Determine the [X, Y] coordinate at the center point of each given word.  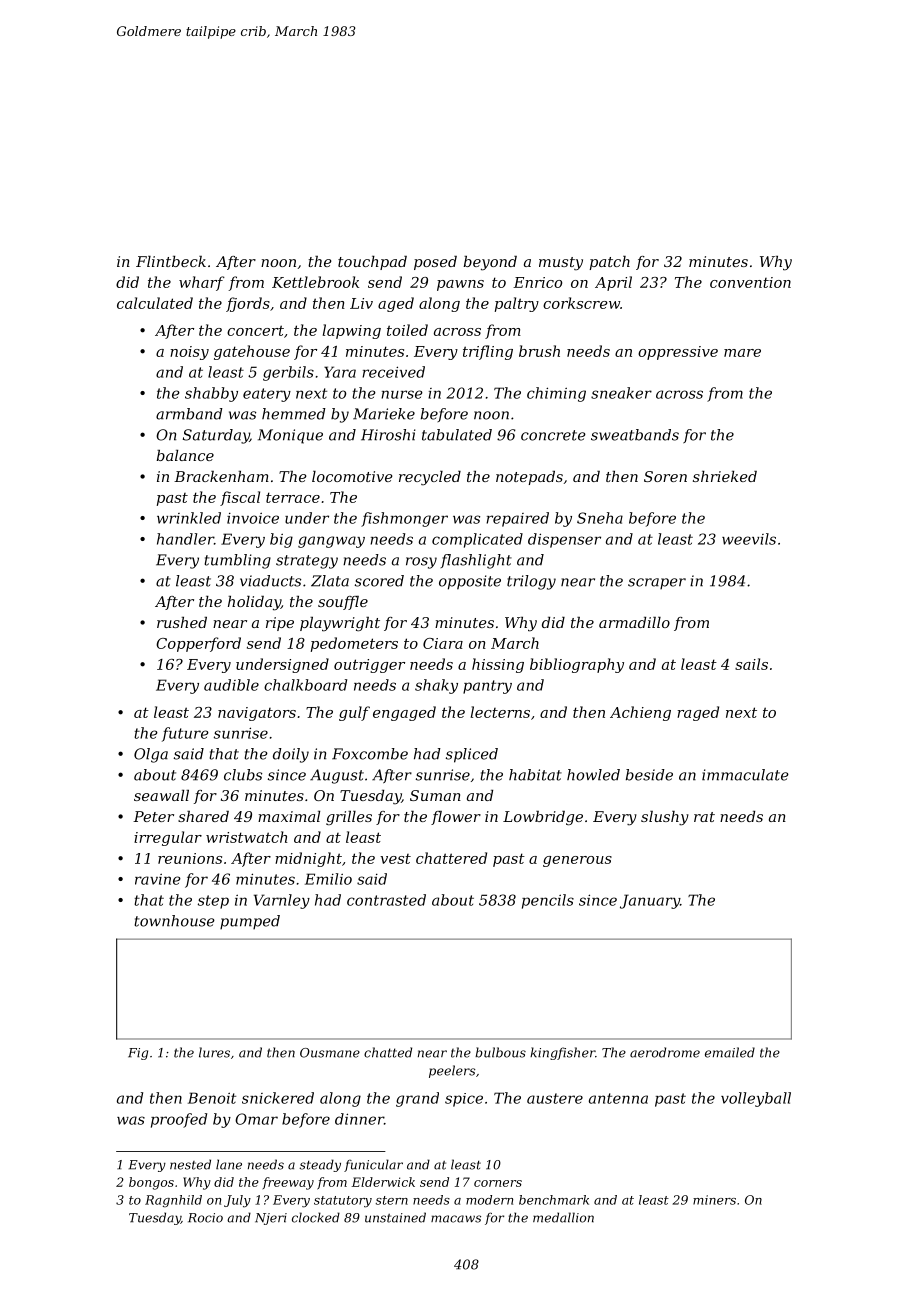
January [650, 901]
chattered [451, 858]
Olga [151, 755]
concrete [553, 435]
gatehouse [252, 352]
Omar [256, 1119]
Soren [665, 476]
